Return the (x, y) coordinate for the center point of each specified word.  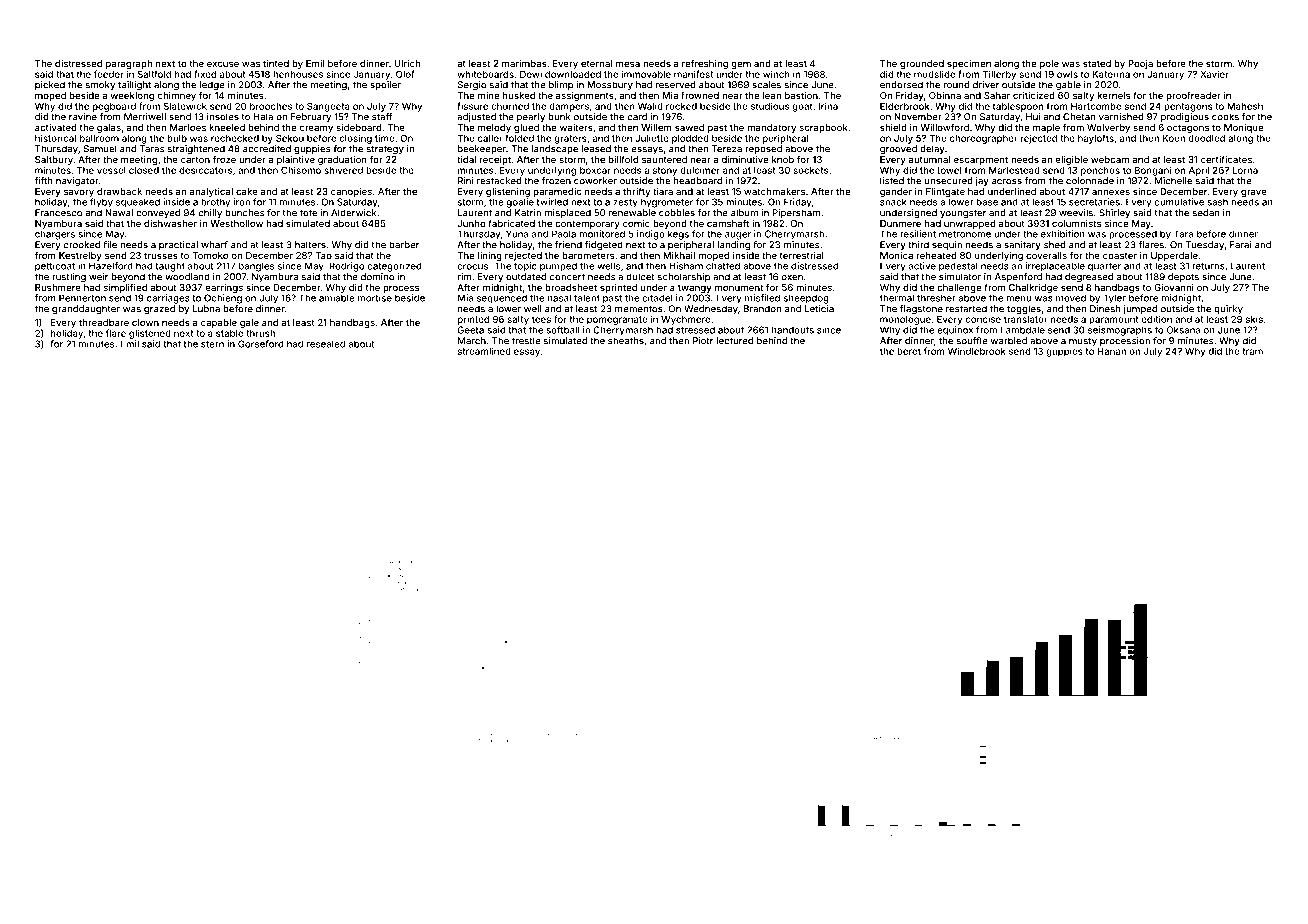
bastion (801, 95)
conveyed (158, 213)
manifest (693, 74)
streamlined (484, 351)
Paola (564, 234)
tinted (276, 63)
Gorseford (261, 344)
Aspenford (1018, 277)
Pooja (1140, 64)
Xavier (1214, 74)
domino (378, 277)
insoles (223, 117)
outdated (526, 277)
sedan (1206, 213)
